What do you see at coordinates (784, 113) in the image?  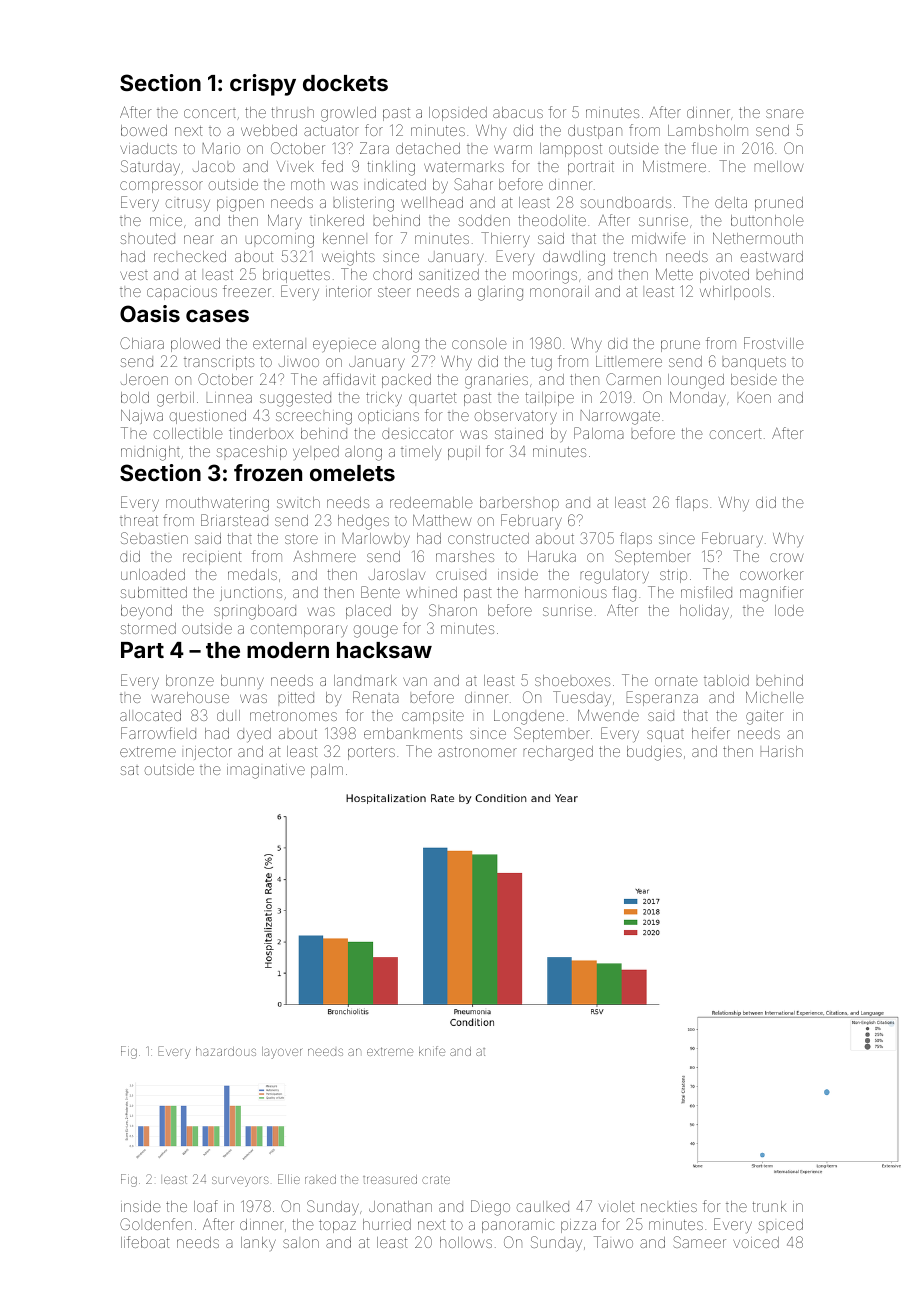 I see `snare` at bounding box center [784, 113].
